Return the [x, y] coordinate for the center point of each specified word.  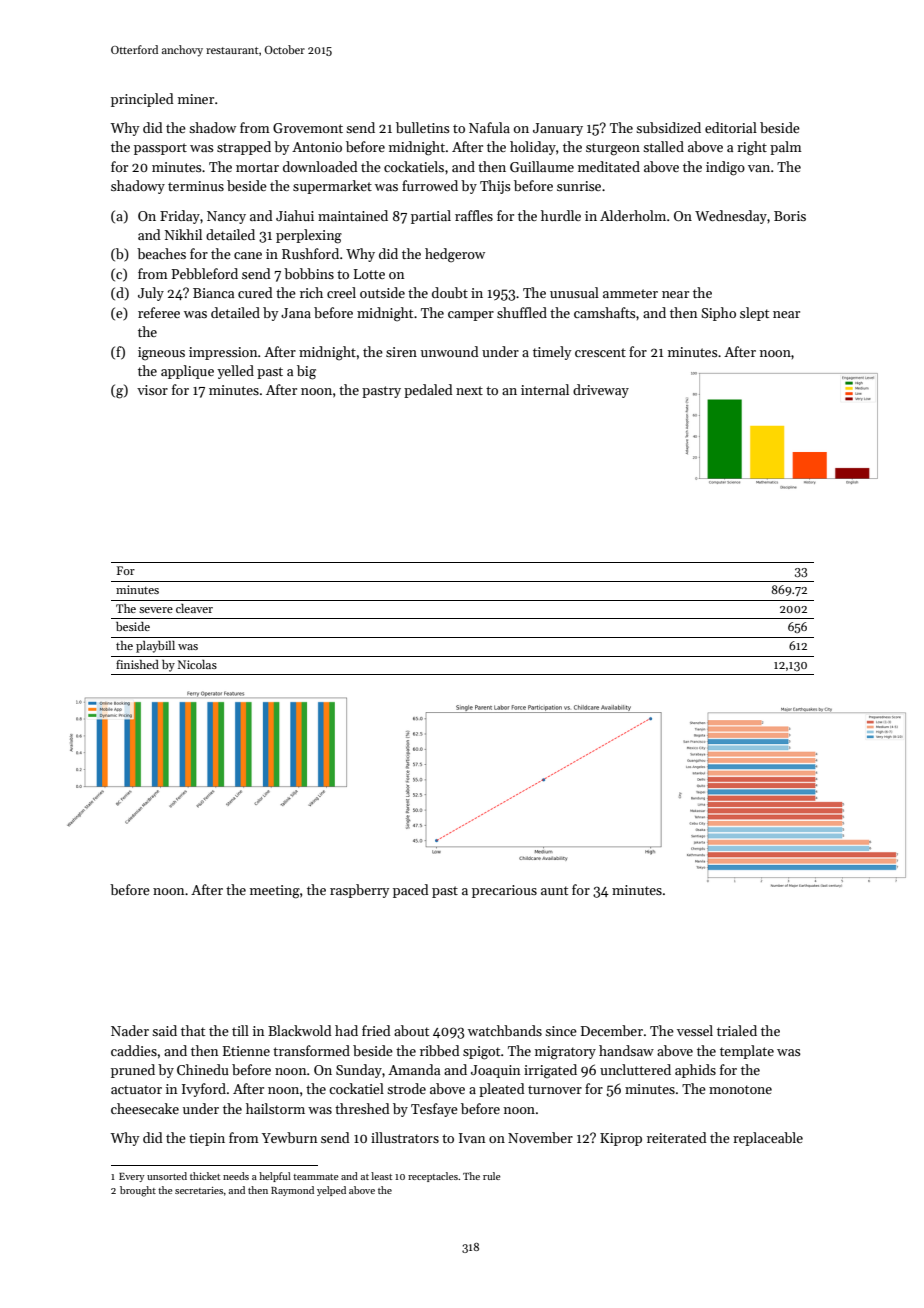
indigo [725, 168]
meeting [275, 892]
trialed [737, 1030]
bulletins [423, 127]
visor [152, 390]
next [469, 390]
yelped [331, 1191]
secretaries [199, 1190]
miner [196, 99]
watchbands [505, 1030]
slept [754, 314]
